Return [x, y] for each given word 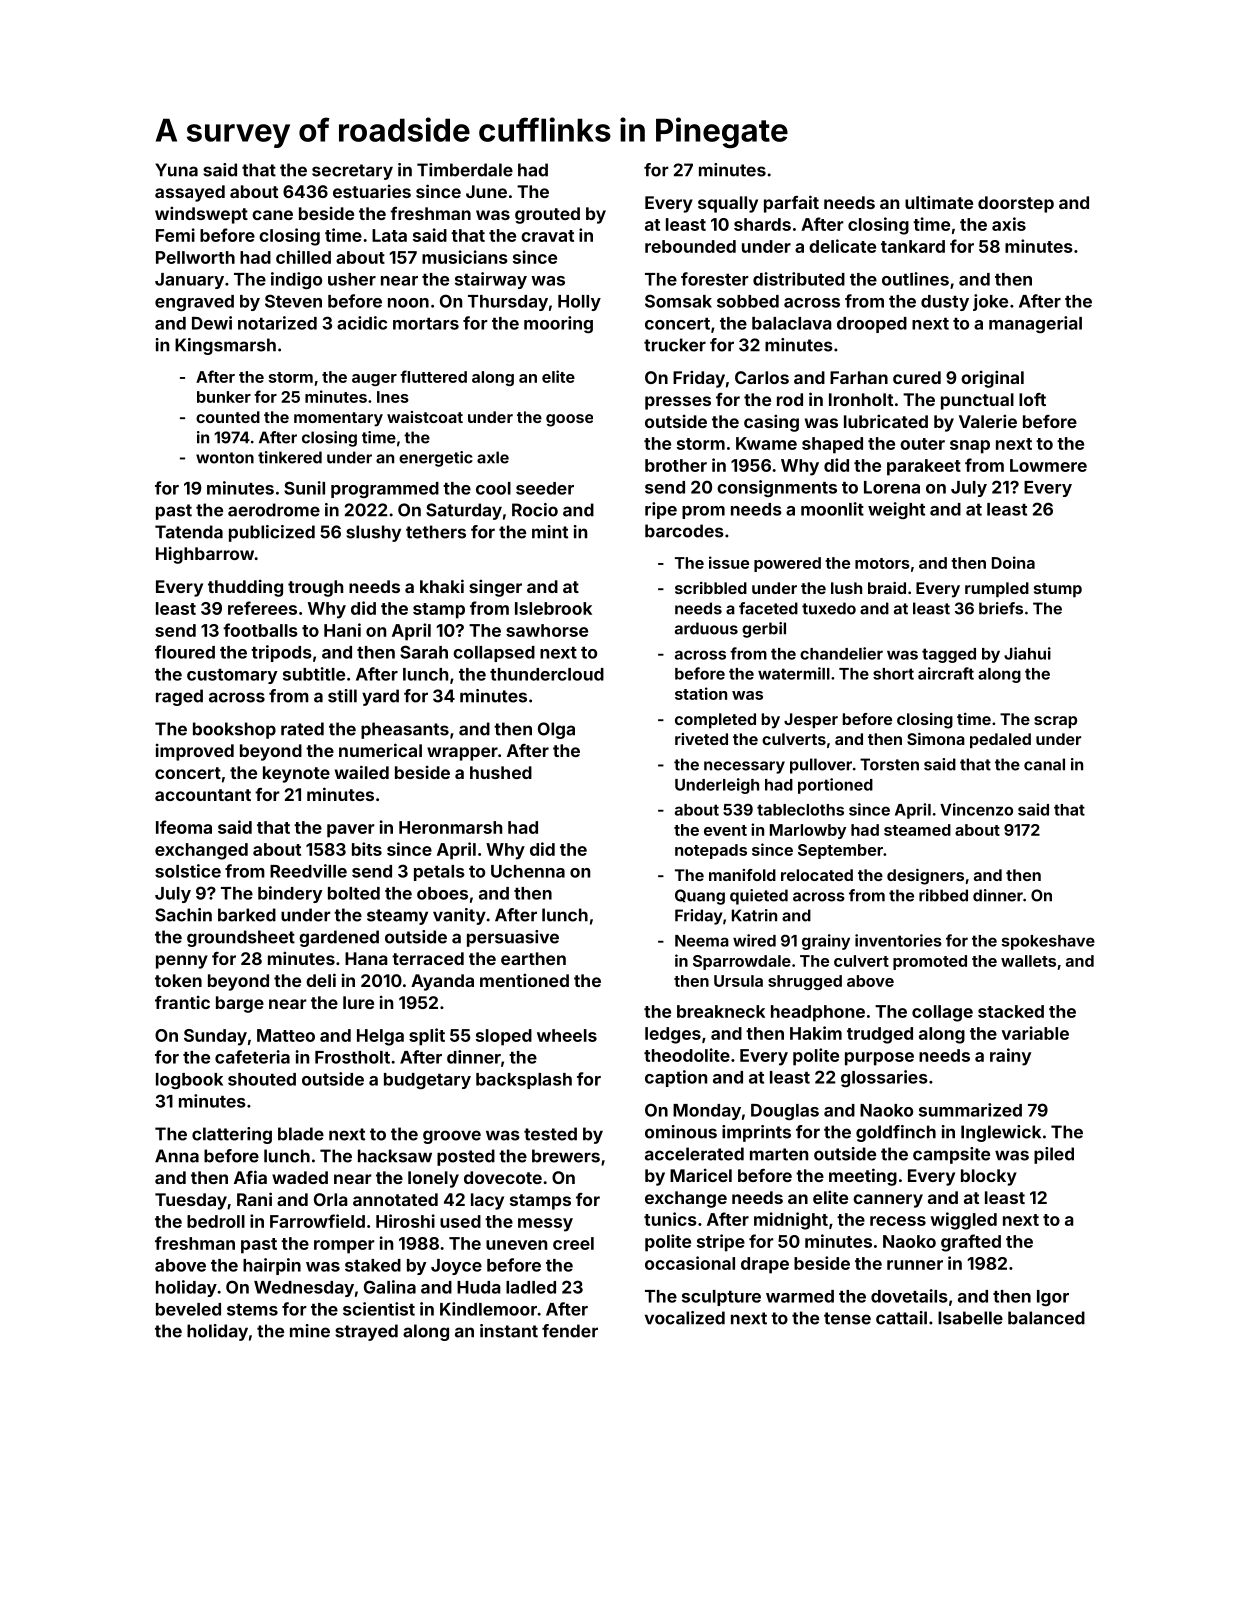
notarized [277, 323]
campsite [951, 1155]
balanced [1046, 1318]
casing [771, 423]
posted [466, 1157]
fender [570, 1331]
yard [380, 697]
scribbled [711, 588]
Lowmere [1048, 465]
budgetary [427, 1081]
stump [1058, 590]
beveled [188, 1309]
